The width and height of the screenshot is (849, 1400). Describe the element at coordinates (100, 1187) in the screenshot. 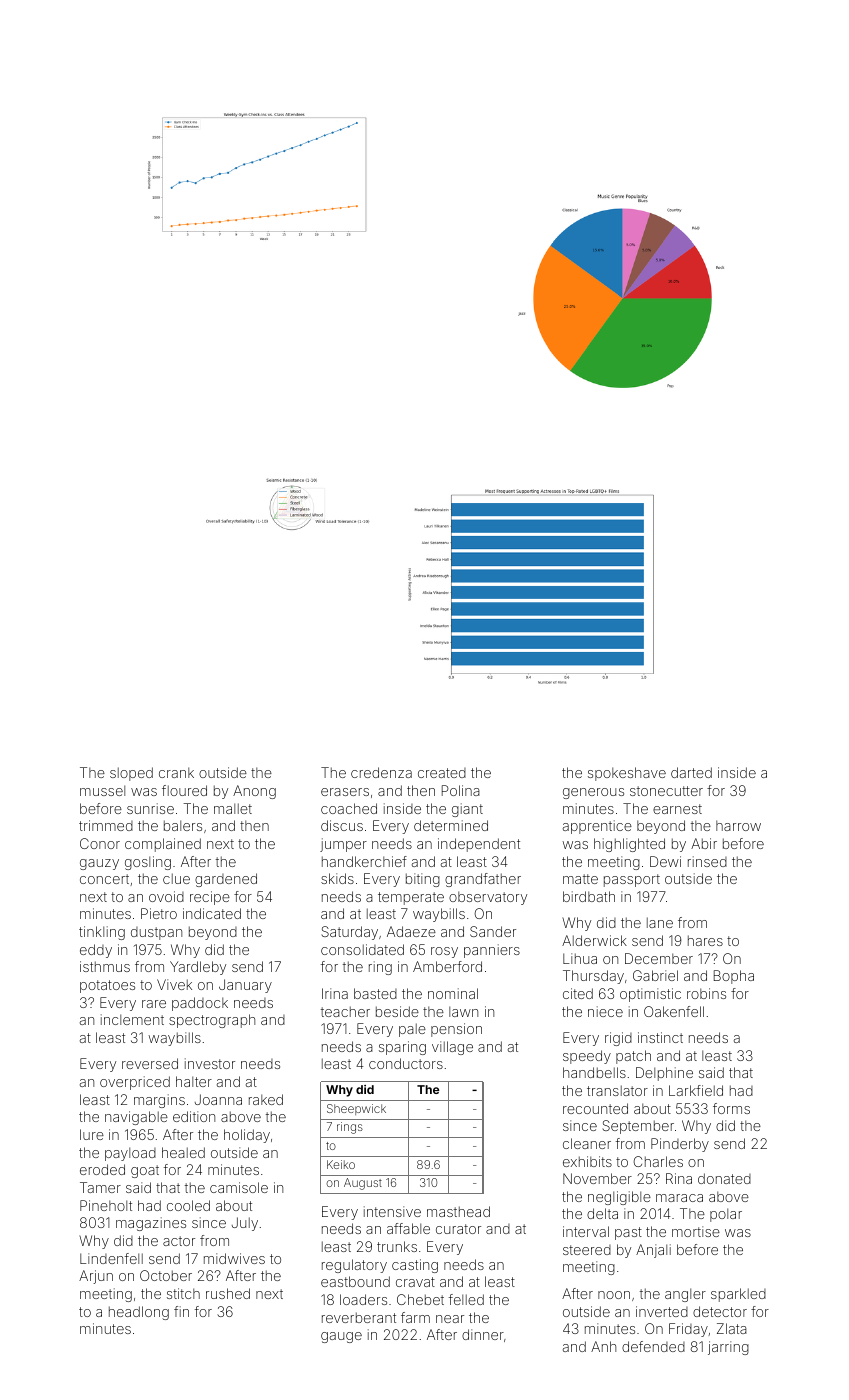

I see `Tamer` at that location.
